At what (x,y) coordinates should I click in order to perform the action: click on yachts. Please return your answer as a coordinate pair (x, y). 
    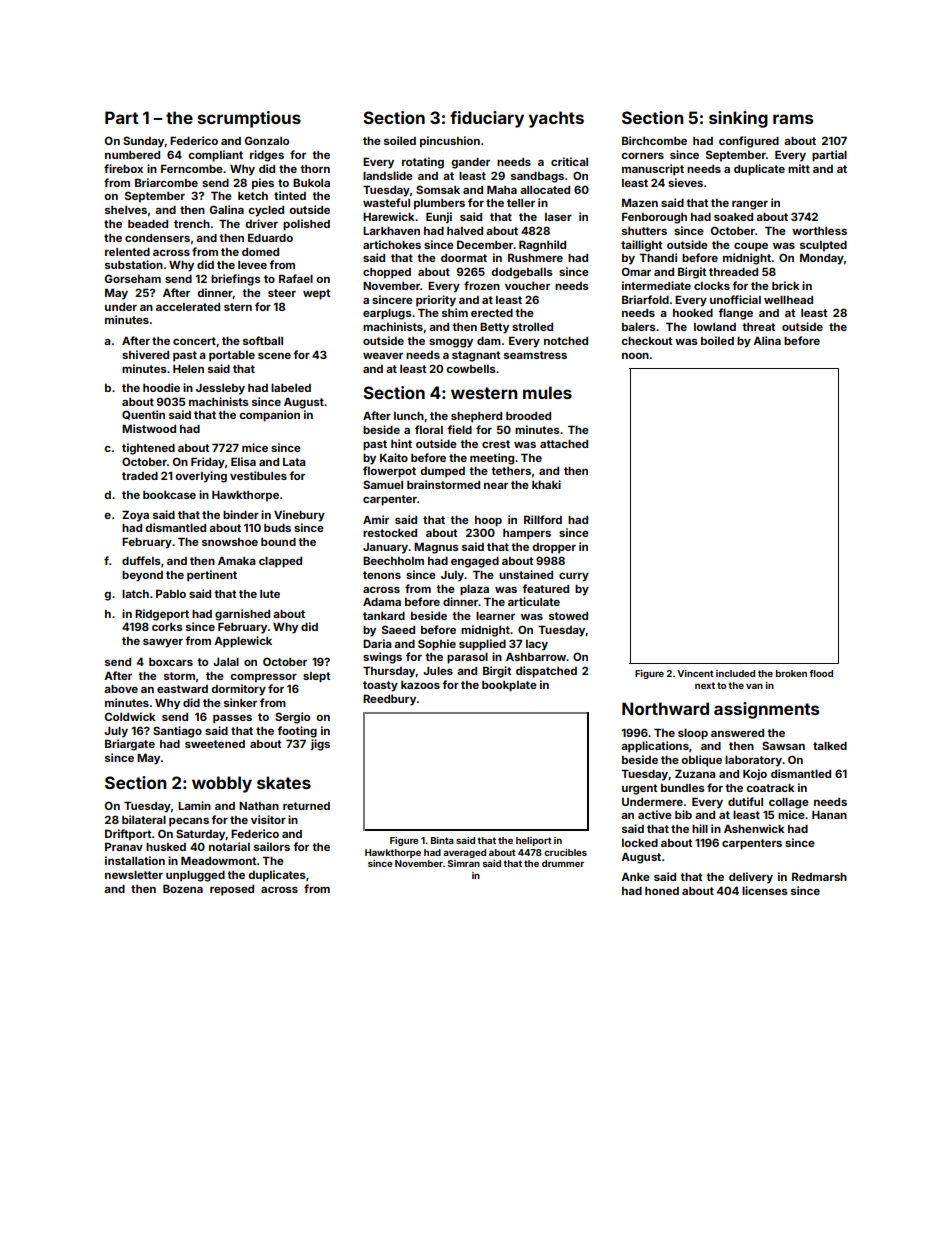
    Looking at the image, I should click on (556, 119).
